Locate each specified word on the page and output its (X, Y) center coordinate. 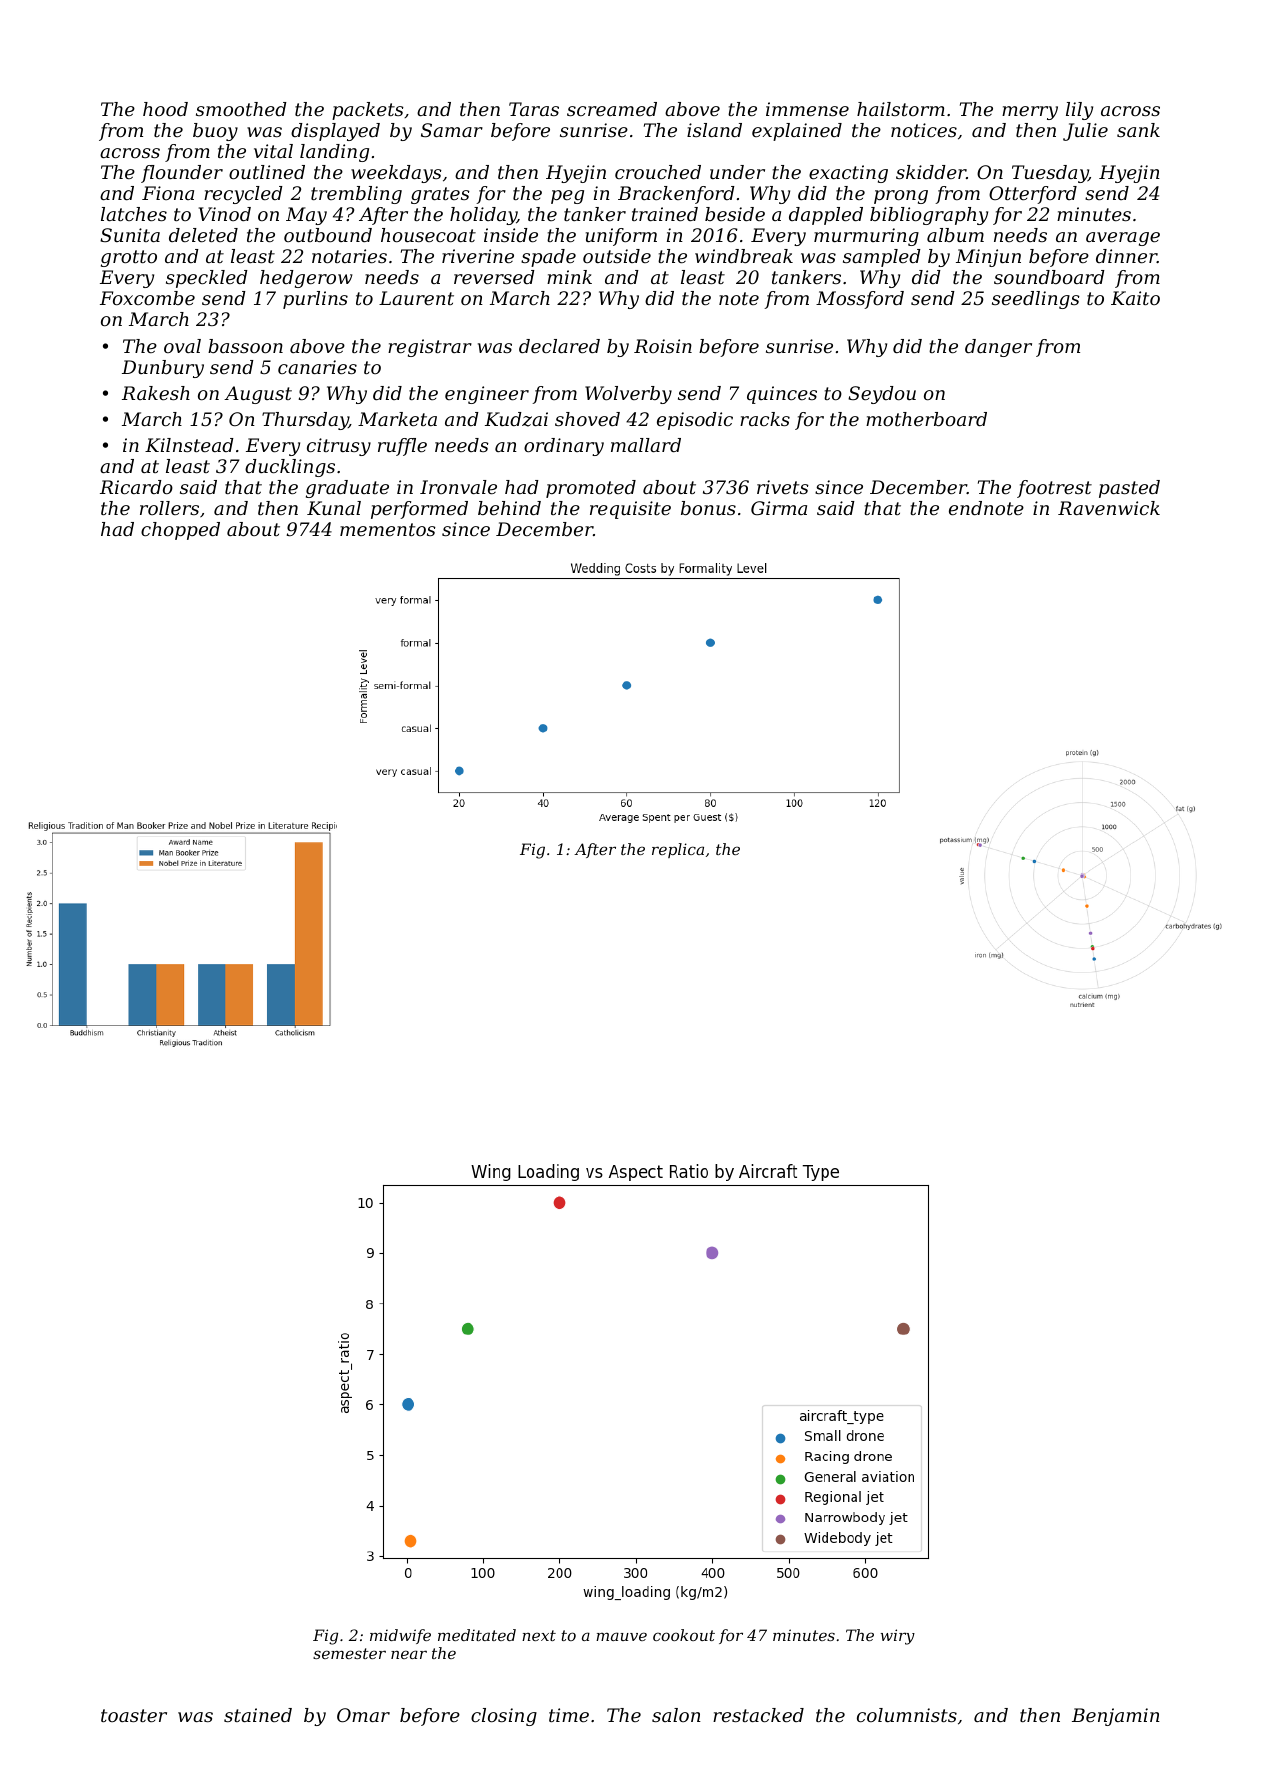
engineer (487, 395)
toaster (134, 1715)
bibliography (929, 216)
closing (504, 1717)
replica (678, 850)
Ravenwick (1109, 508)
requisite (630, 510)
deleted (203, 235)
